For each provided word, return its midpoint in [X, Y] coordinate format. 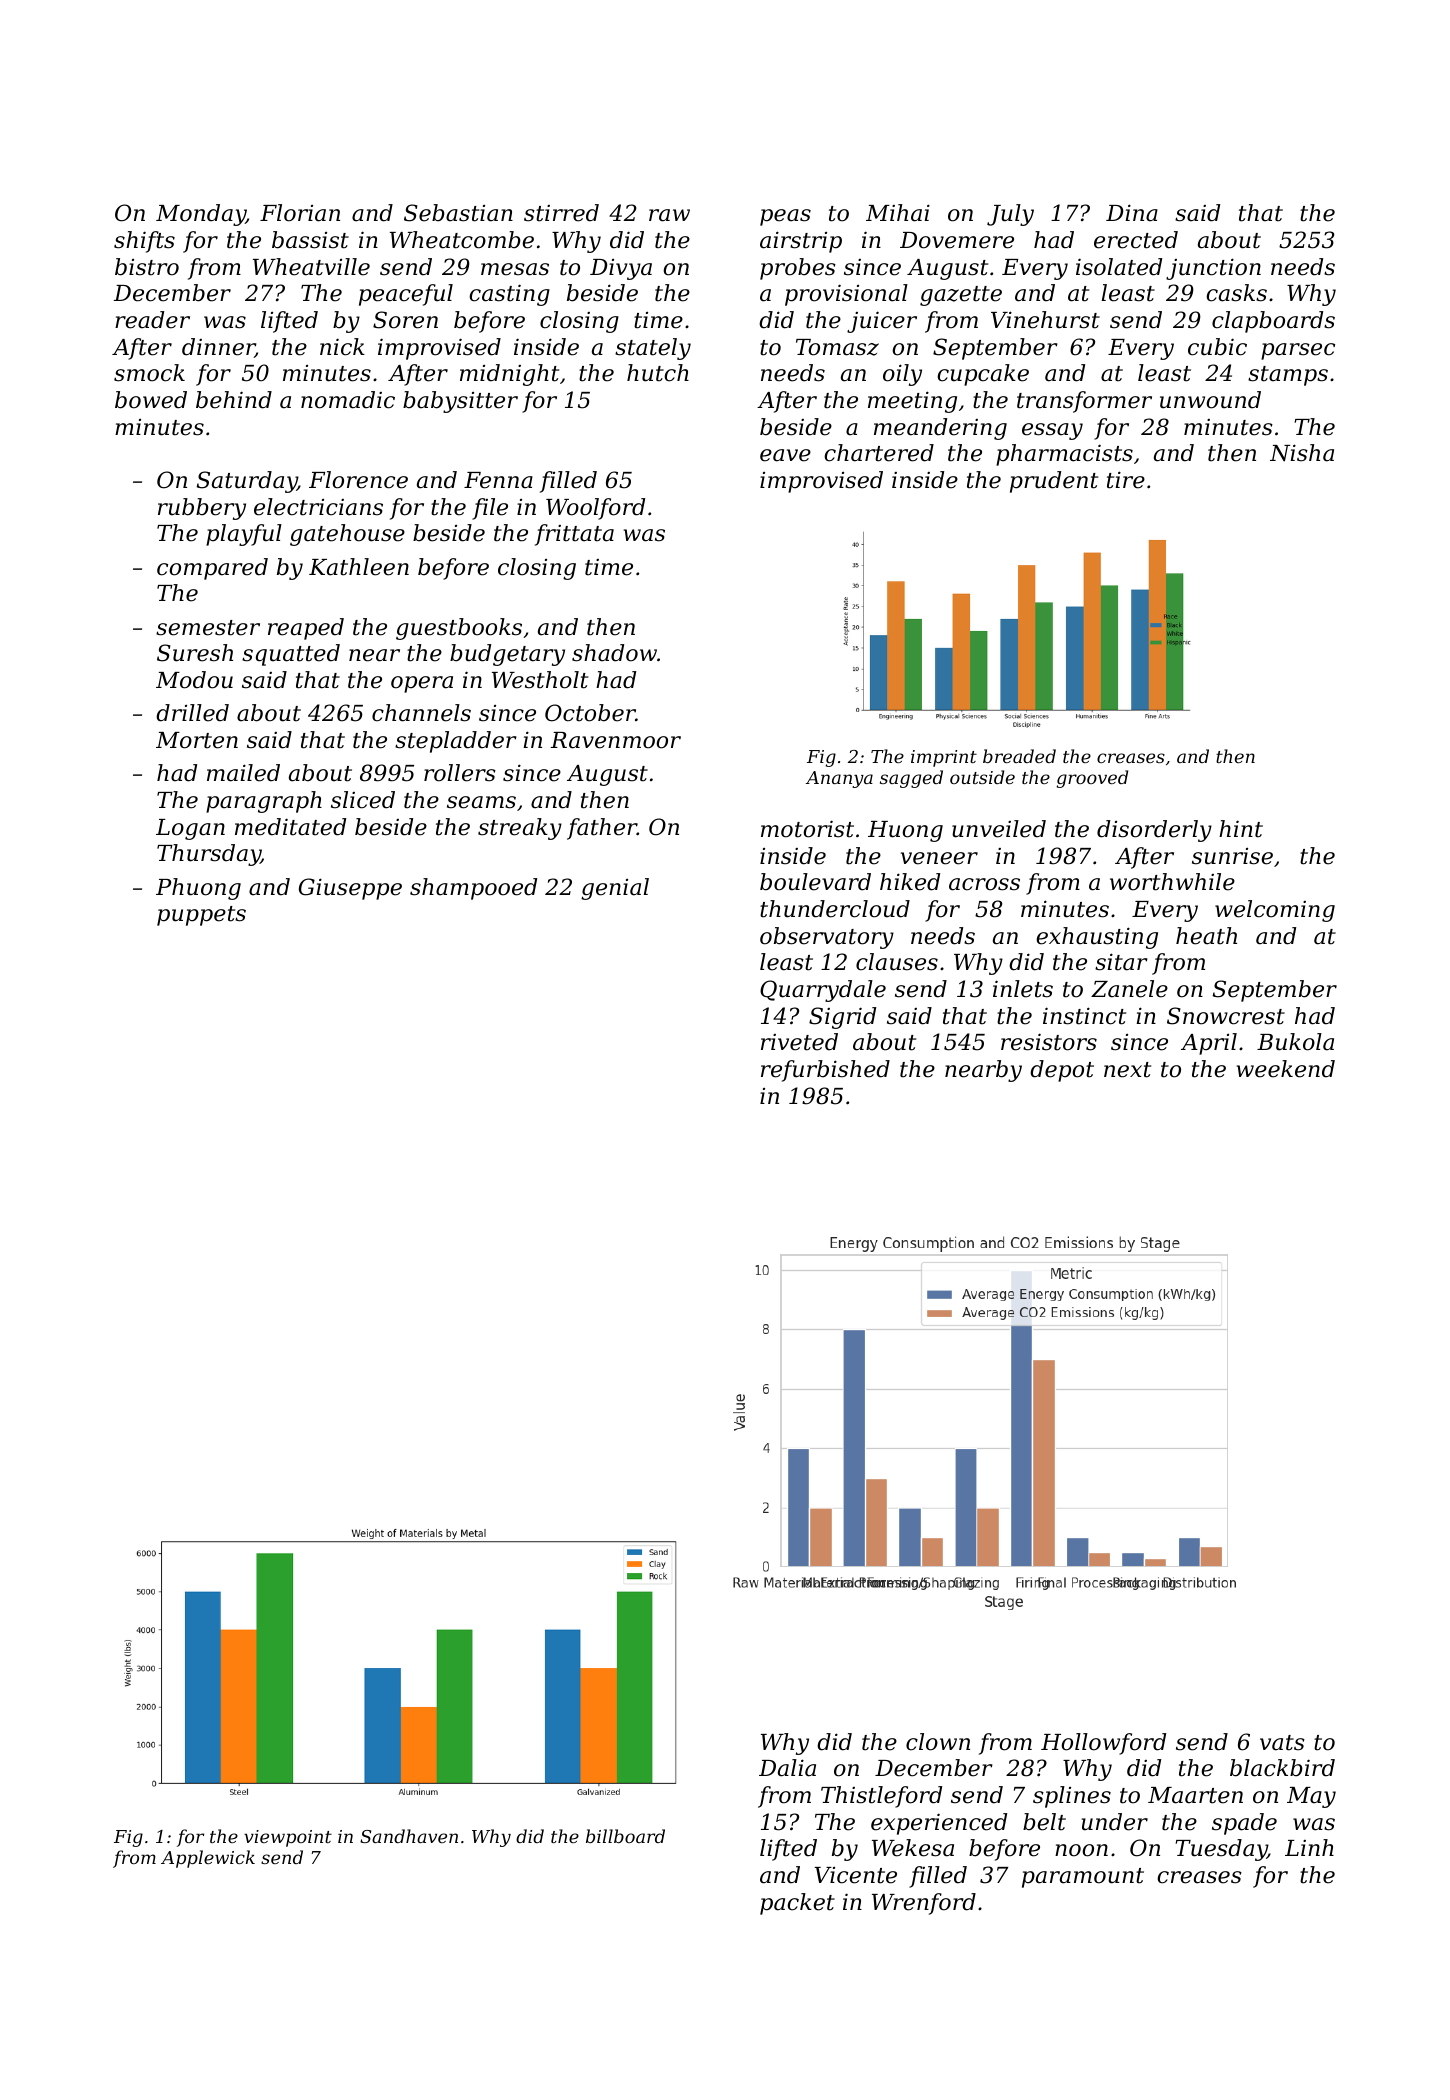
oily [902, 375]
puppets [201, 916]
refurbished [825, 1071]
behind [234, 400]
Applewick [208, 1859]
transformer [1084, 402]
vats [1282, 1743]
